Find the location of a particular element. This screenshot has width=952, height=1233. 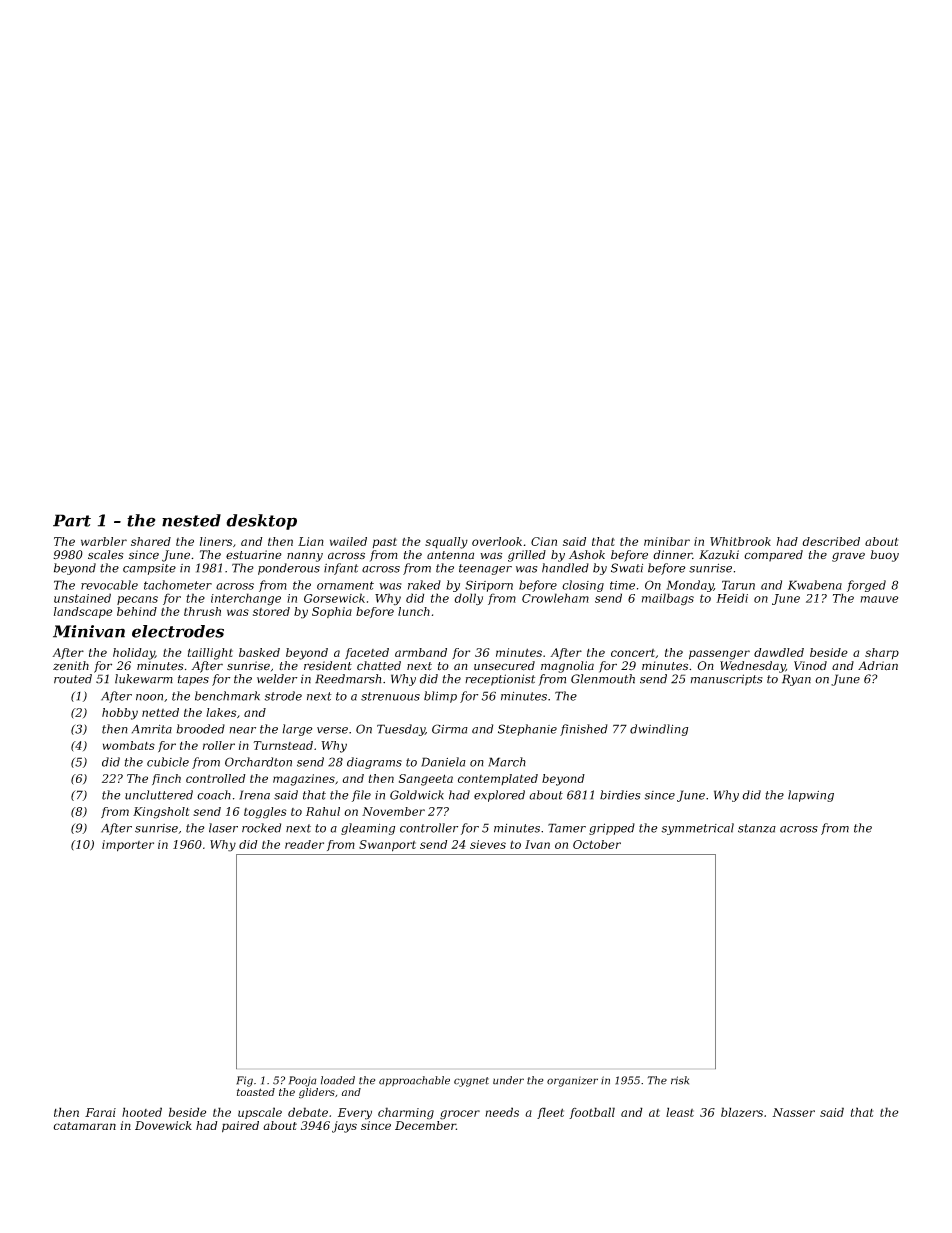

importer is located at coordinates (128, 846).
